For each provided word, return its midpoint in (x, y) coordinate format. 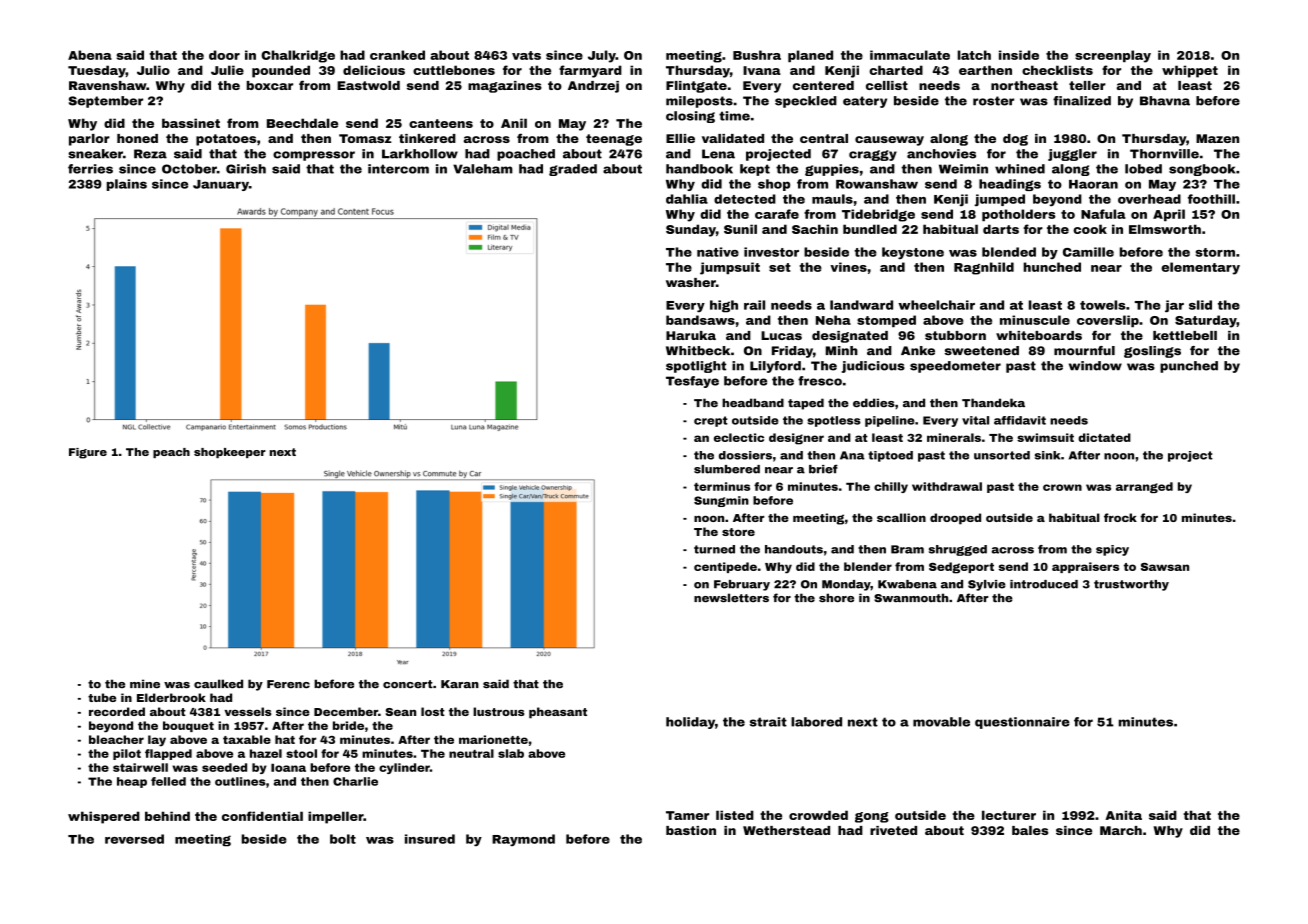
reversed (134, 839)
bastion (691, 830)
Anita (1123, 815)
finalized (1082, 101)
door (224, 55)
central (824, 138)
